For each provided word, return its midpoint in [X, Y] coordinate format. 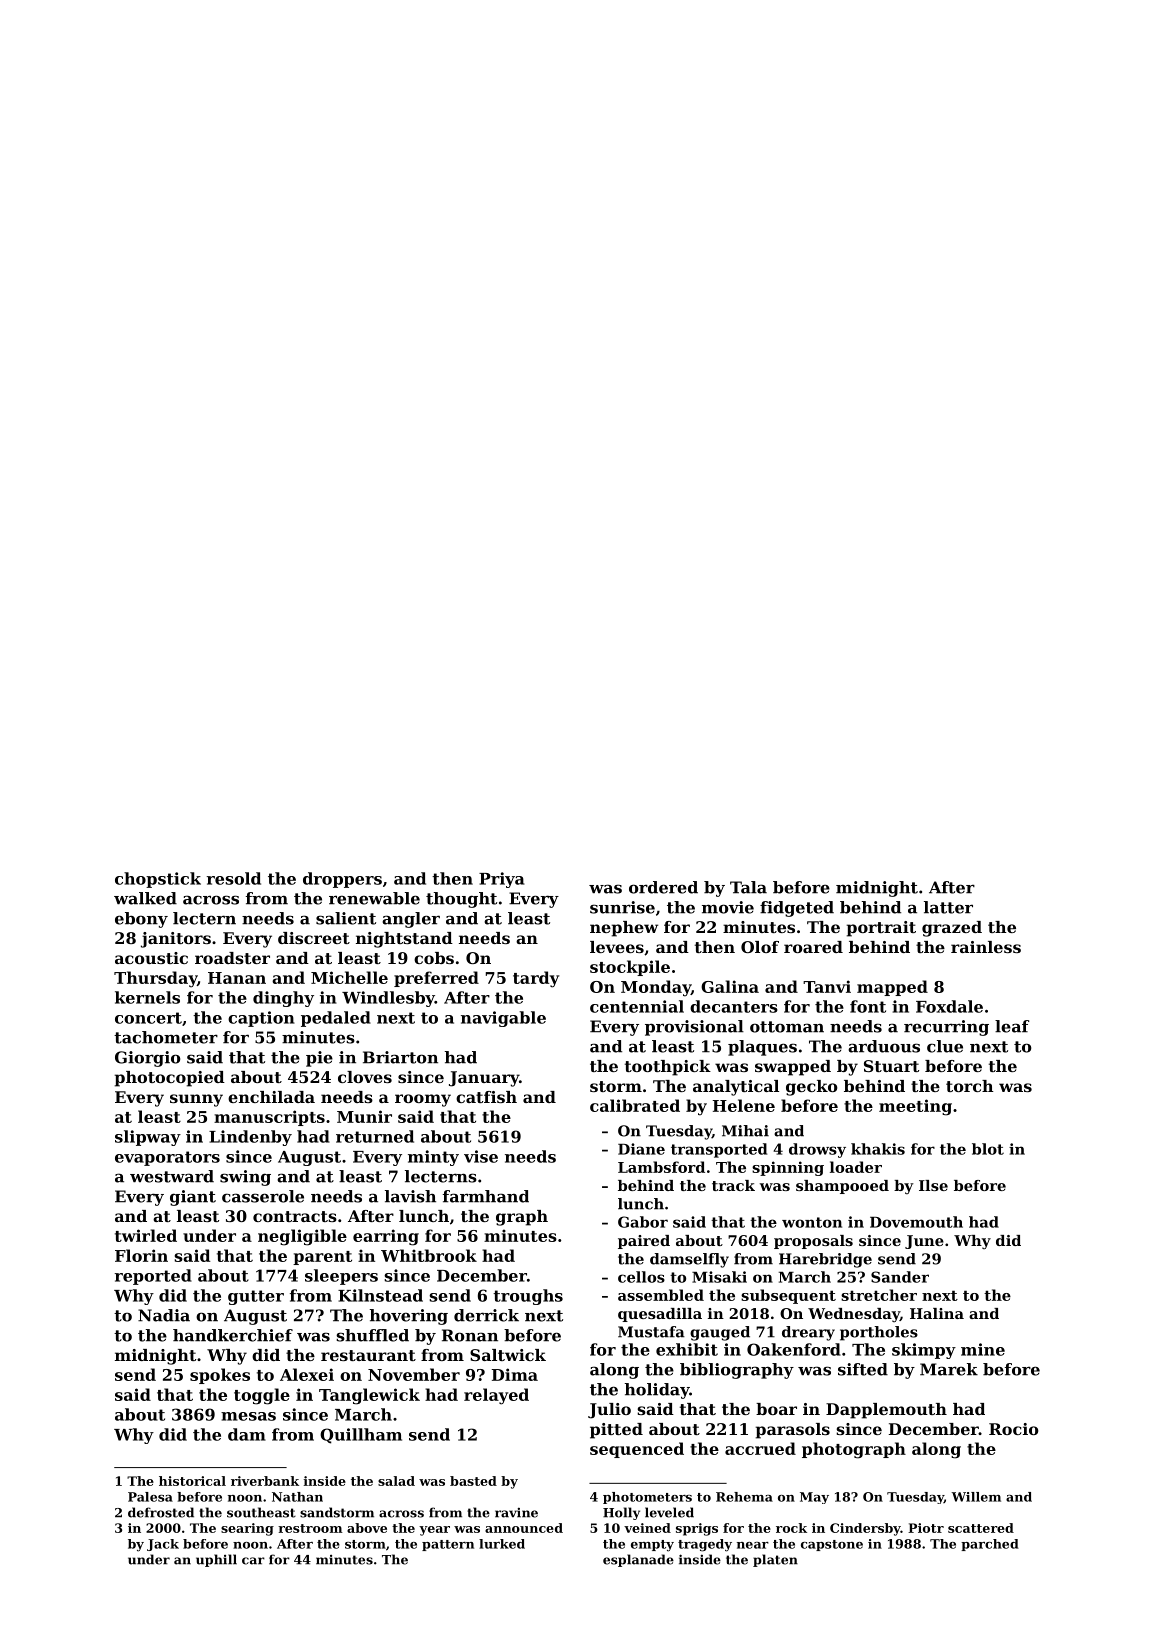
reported [153, 1277]
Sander [900, 1277]
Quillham [361, 1436]
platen [775, 1560]
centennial [637, 1006]
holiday [657, 1391]
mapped [892, 988]
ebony [141, 920]
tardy [536, 979]
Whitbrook [429, 1255]
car [253, 1561]
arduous [884, 1046]
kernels [147, 997]
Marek [949, 1369]
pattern [448, 1545]
